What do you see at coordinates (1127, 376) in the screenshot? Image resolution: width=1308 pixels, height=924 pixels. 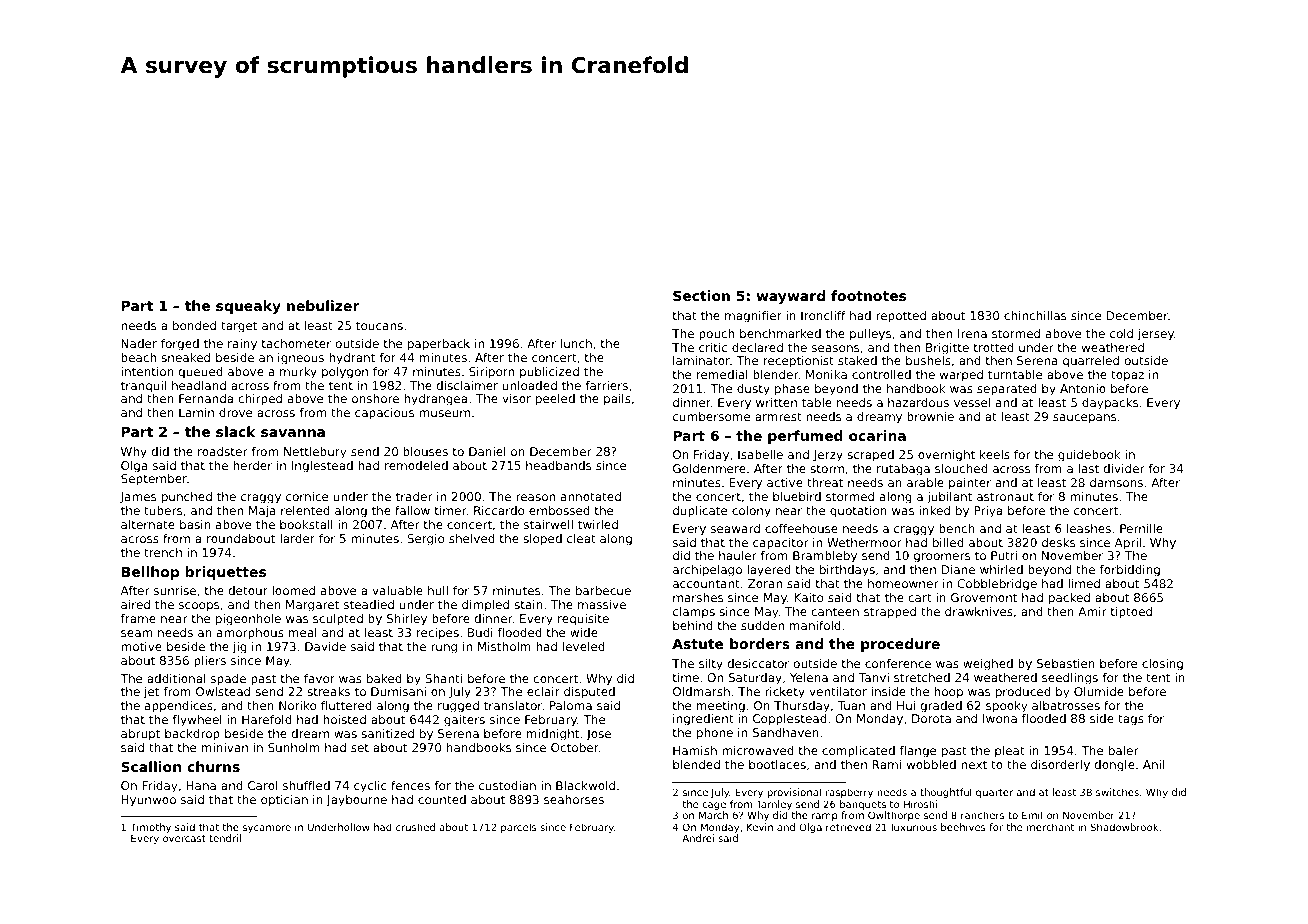 I see `topaz` at bounding box center [1127, 376].
